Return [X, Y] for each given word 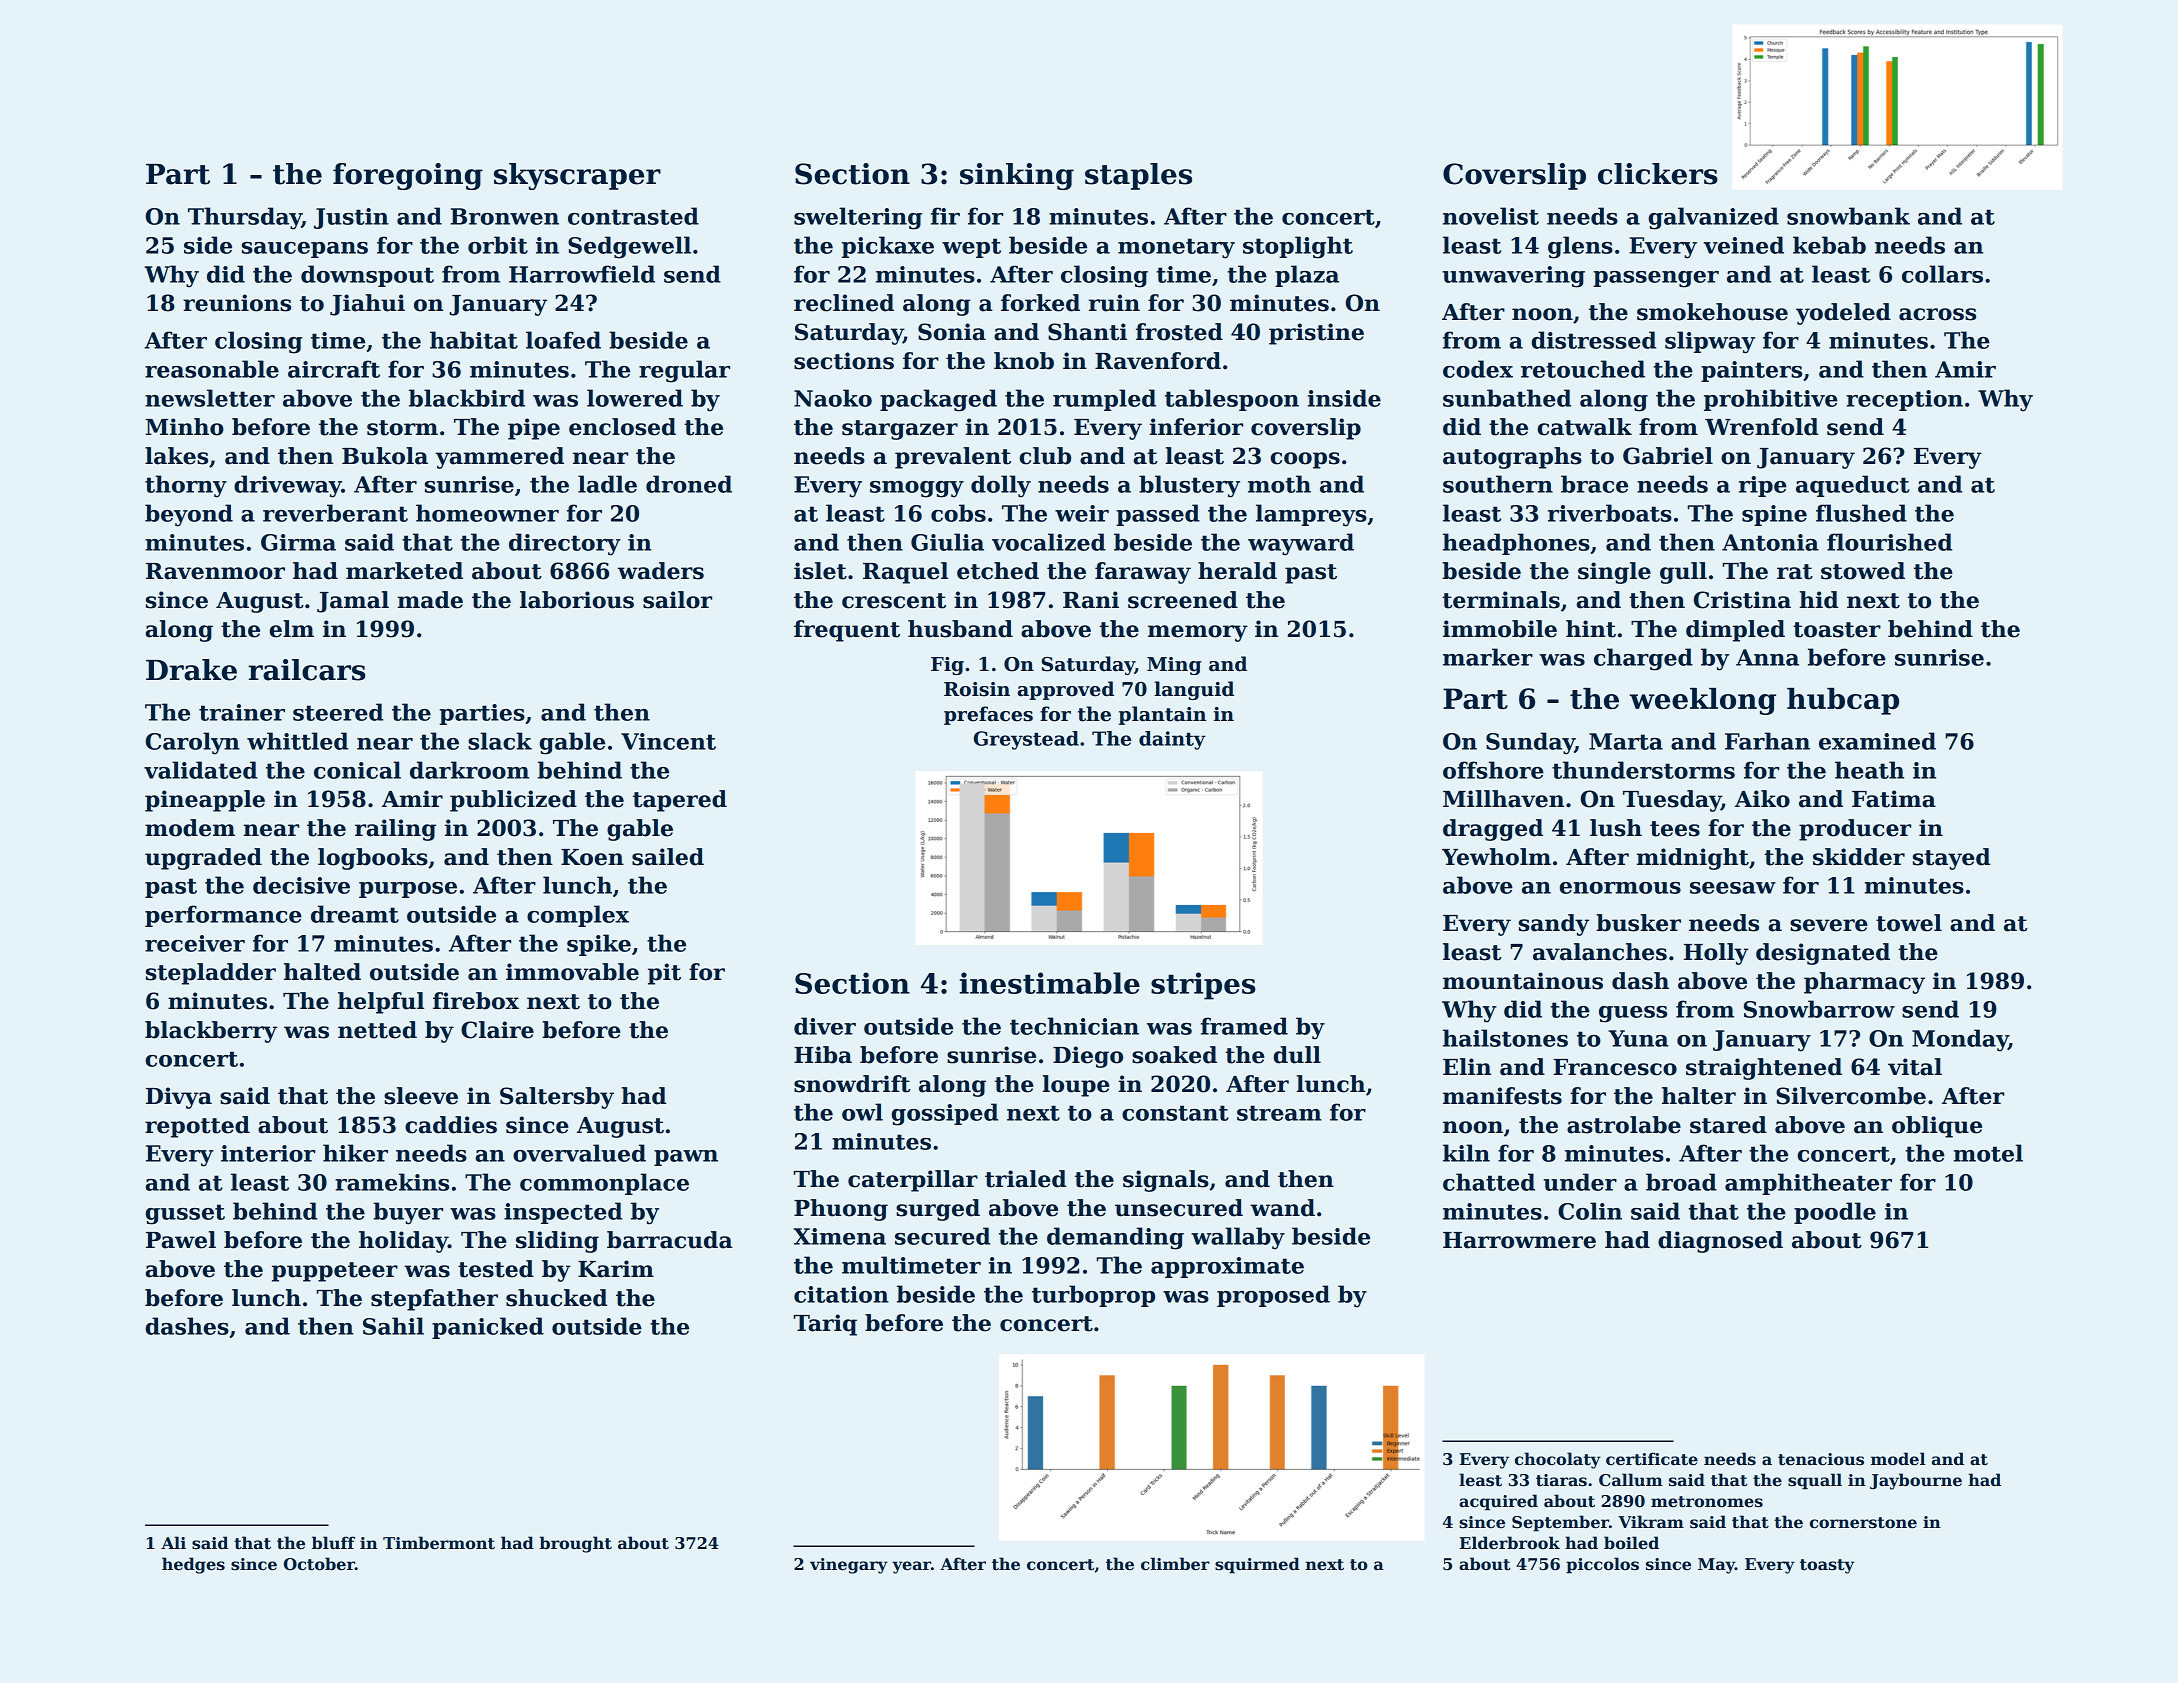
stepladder [211, 974]
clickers [1658, 174]
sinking [1017, 176]
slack [500, 741]
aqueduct [1853, 486]
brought [575, 1544]
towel [1909, 923]
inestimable [1049, 983]
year [911, 1567]
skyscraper [577, 176]
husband [960, 629]
